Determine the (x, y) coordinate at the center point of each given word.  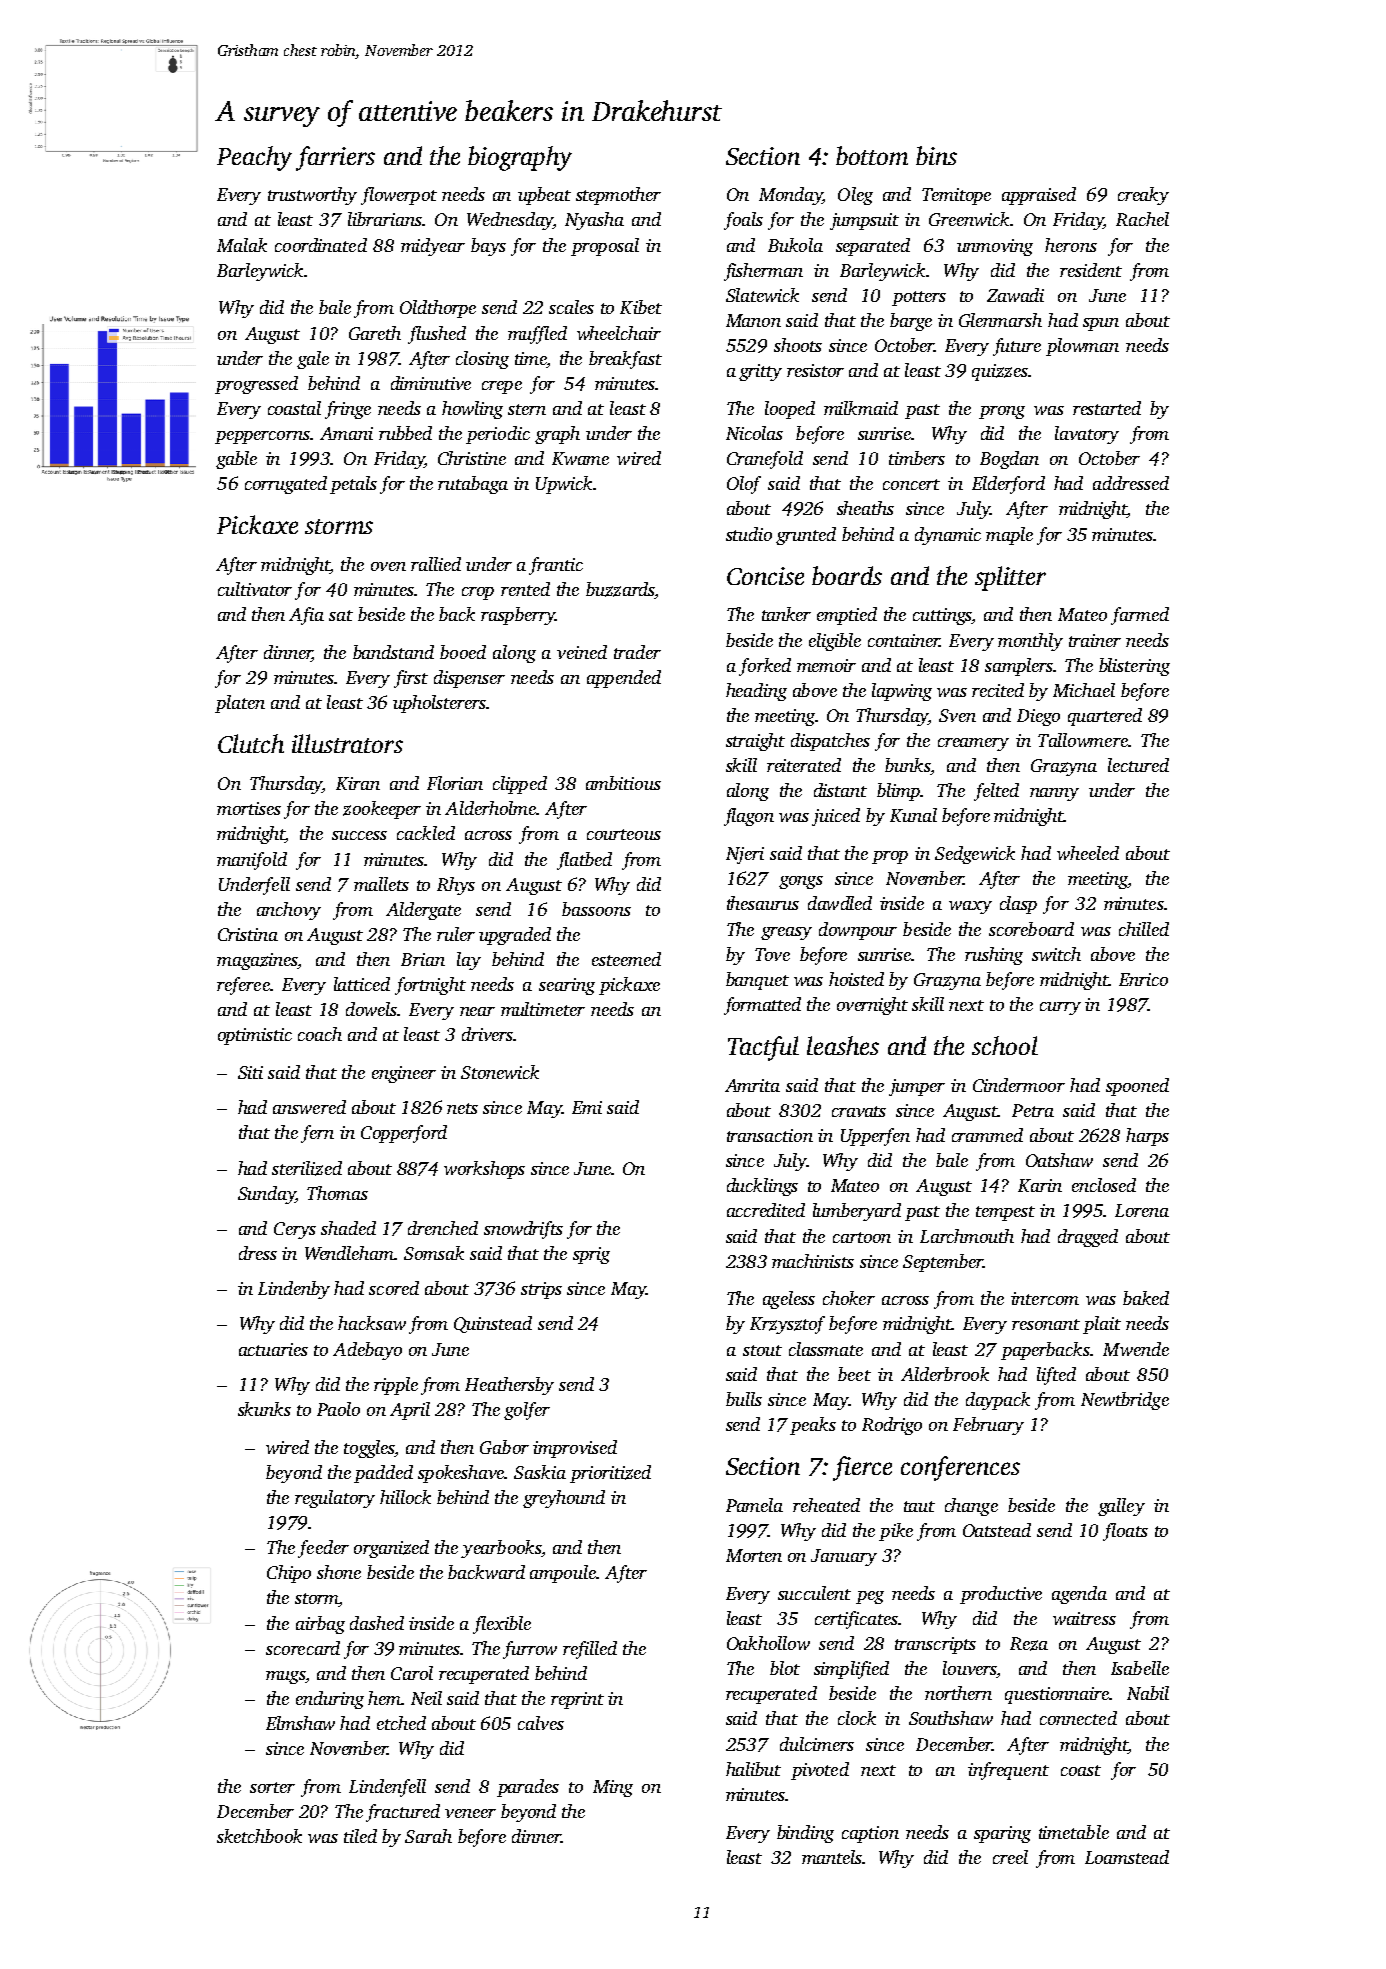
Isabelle (1140, 1668)
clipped (520, 785)
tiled (360, 1836)
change (971, 1507)
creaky (1143, 196)
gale (313, 360)
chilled (1144, 929)
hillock (405, 1497)
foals (743, 221)
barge (911, 322)
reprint (577, 1700)
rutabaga (473, 485)
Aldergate (423, 911)
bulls (744, 1399)
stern (527, 409)
